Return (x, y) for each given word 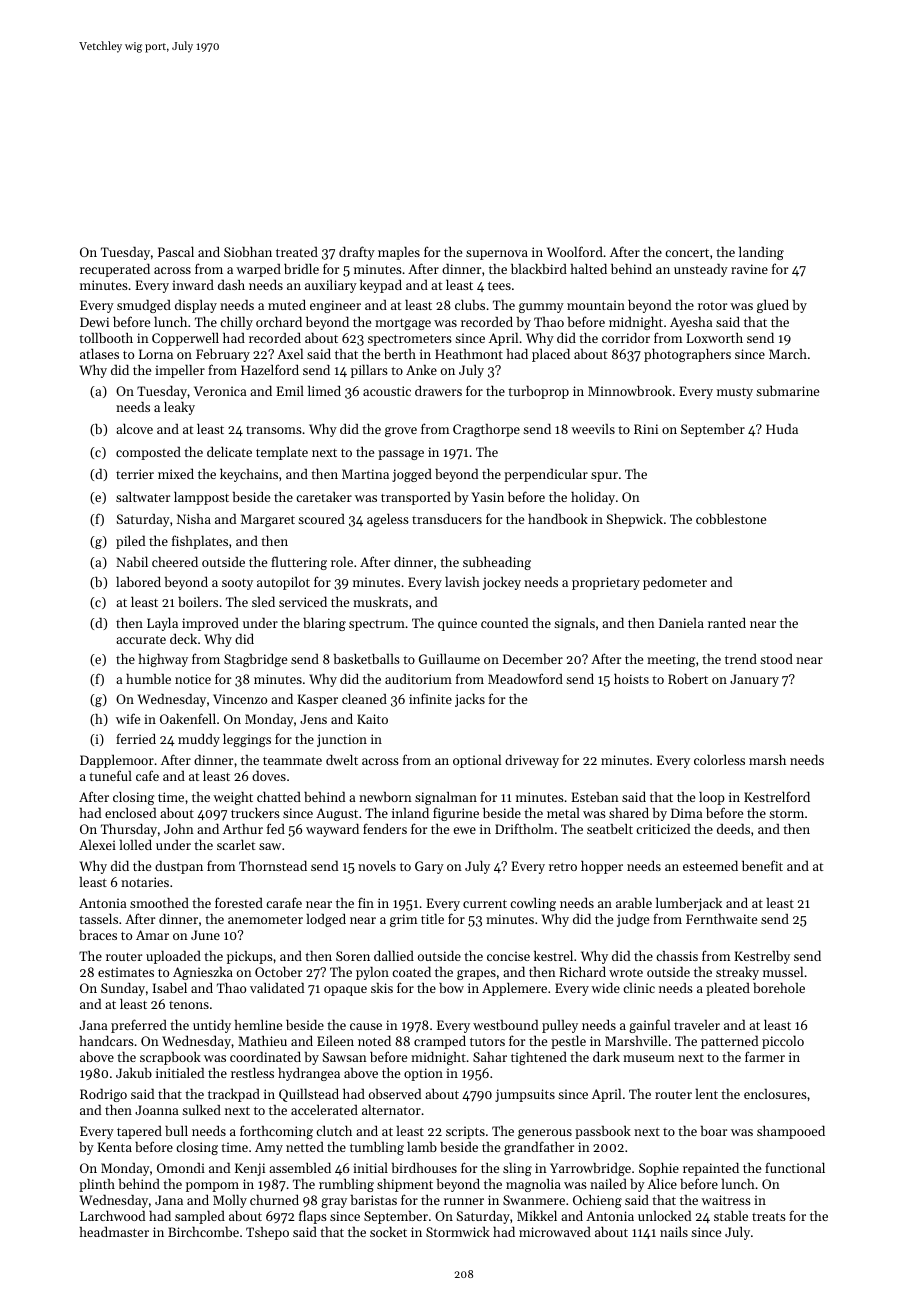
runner (464, 1201)
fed (276, 828)
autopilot (283, 583)
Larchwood (112, 1216)
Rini (646, 429)
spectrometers (410, 340)
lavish (462, 581)
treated (297, 252)
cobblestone (731, 519)
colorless (719, 759)
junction (342, 740)
